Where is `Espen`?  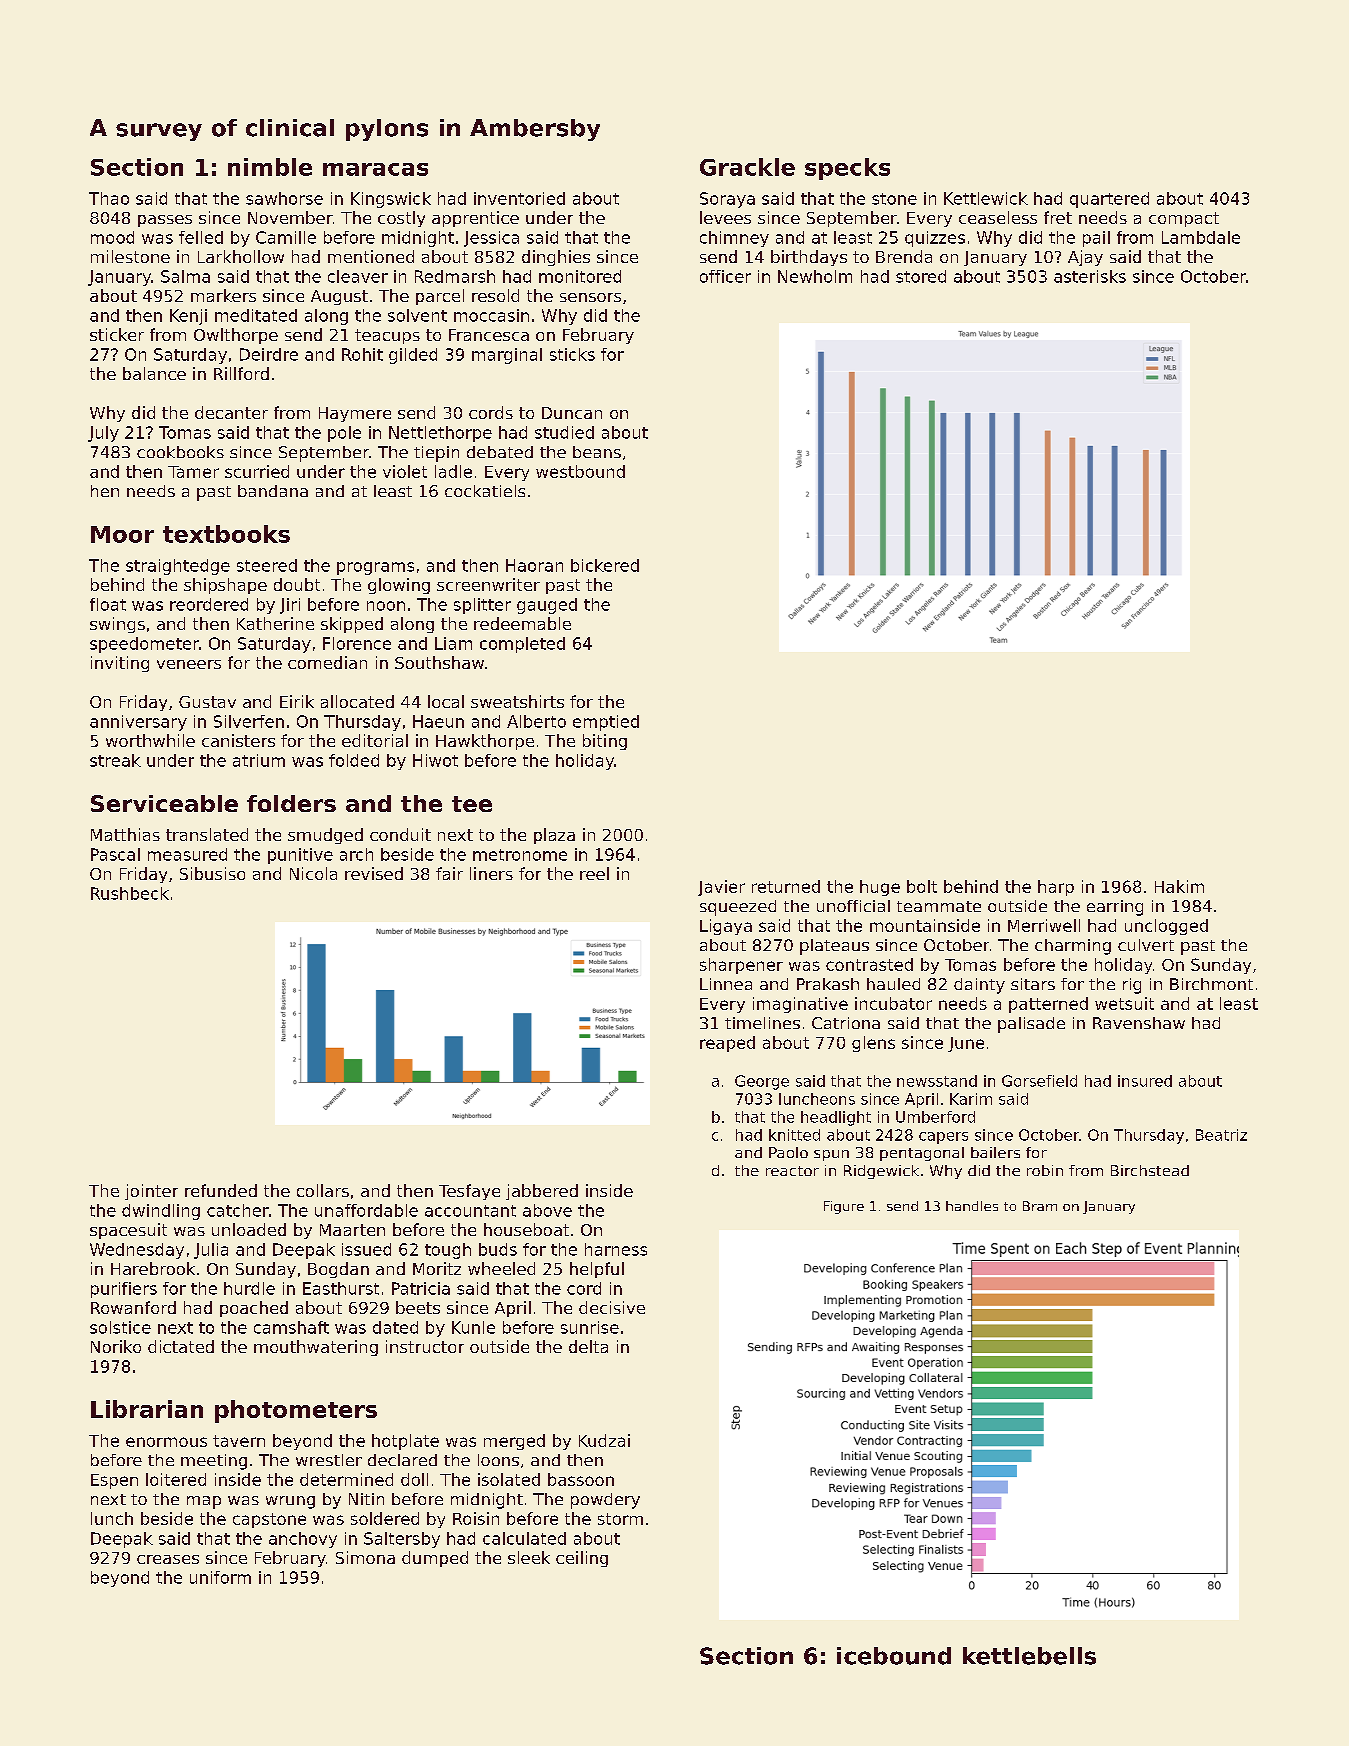
Espen is located at coordinates (114, 1481).
